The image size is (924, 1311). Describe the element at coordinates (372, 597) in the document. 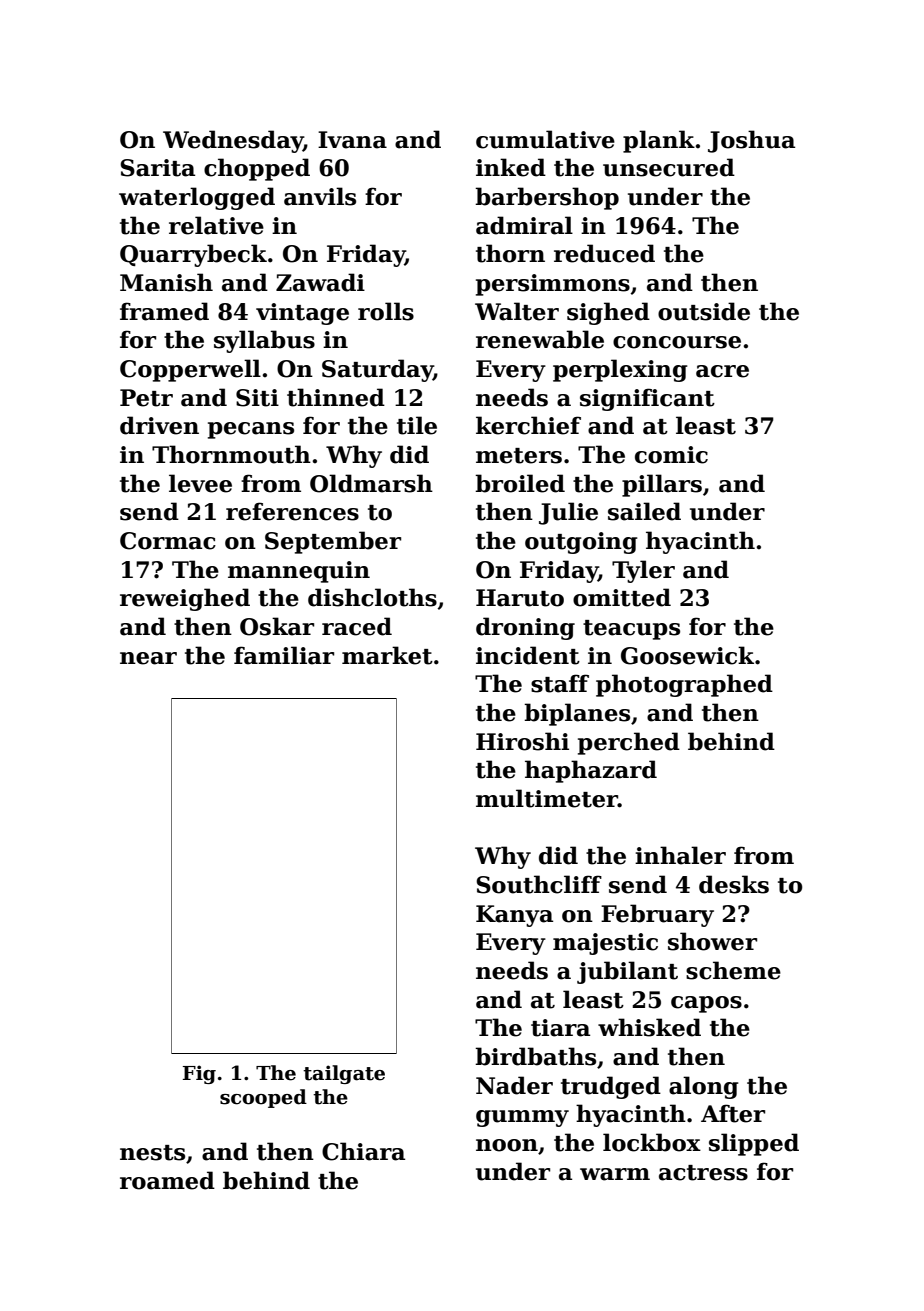

I see `dishcloths` at that location.
